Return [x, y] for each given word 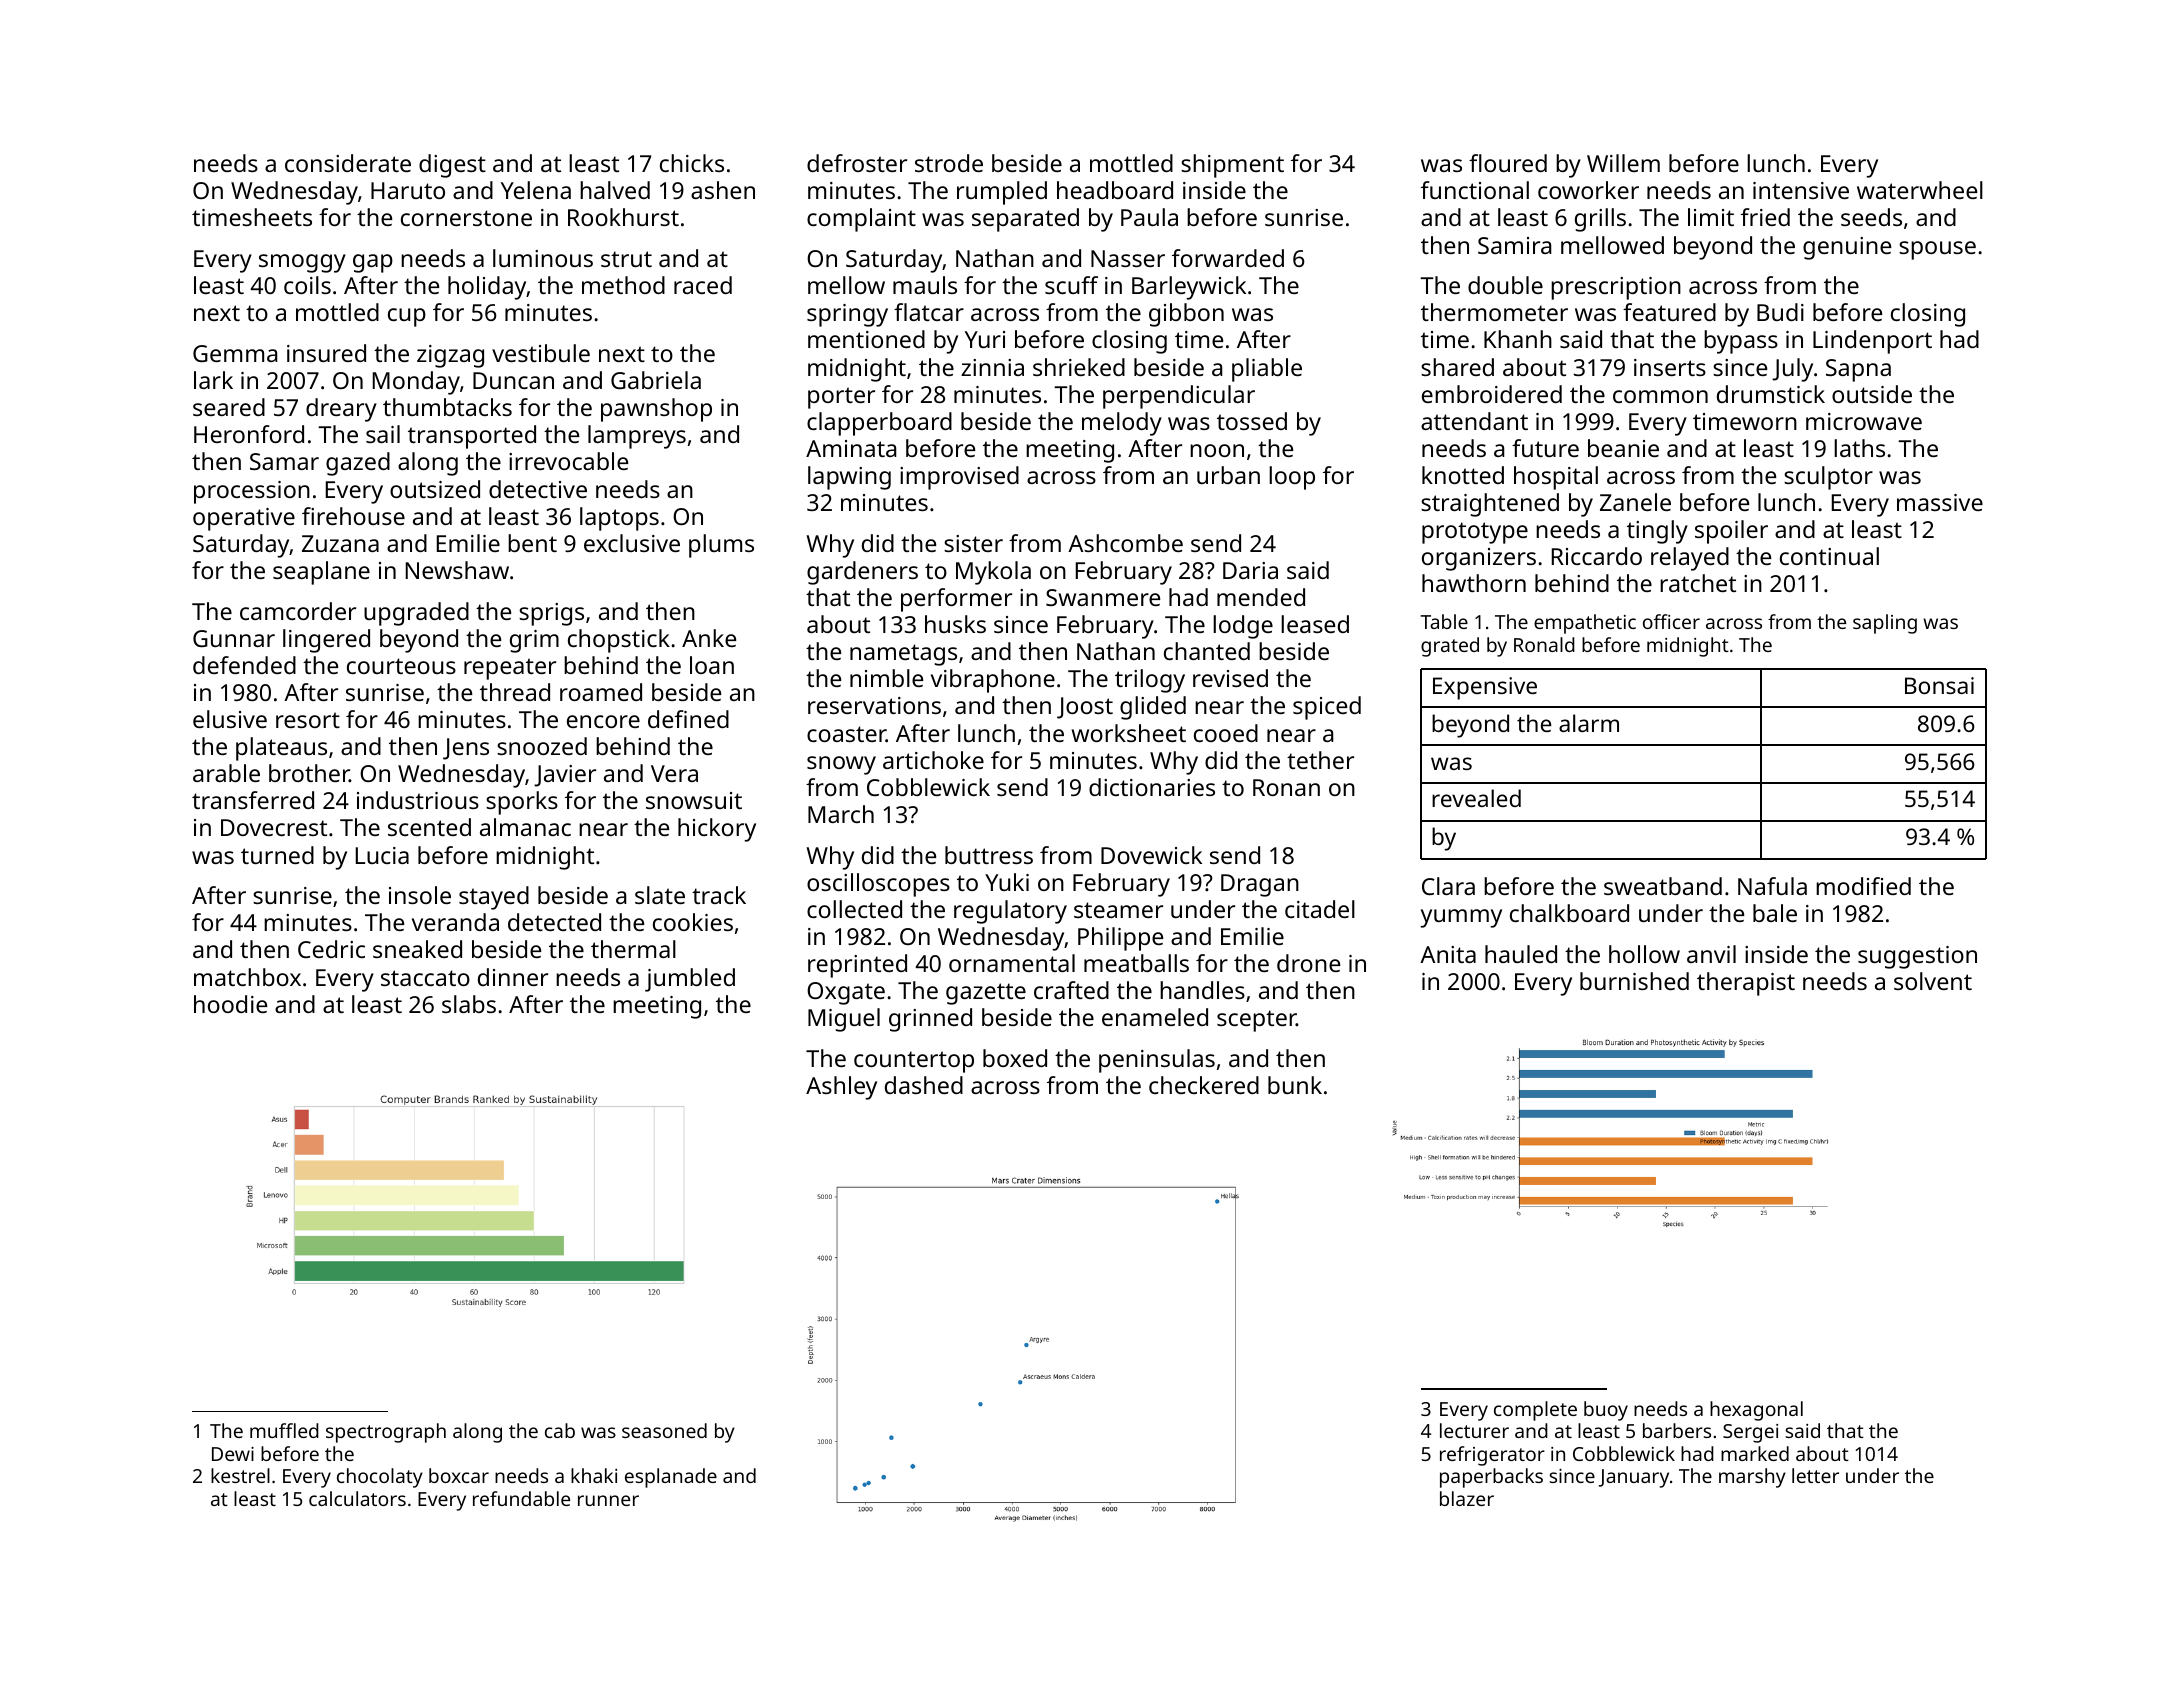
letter [1815, 1475]
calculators [357, 1498]
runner [608, 1500]
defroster [857, 163]
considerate [348, 163]
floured [1508, 163]
